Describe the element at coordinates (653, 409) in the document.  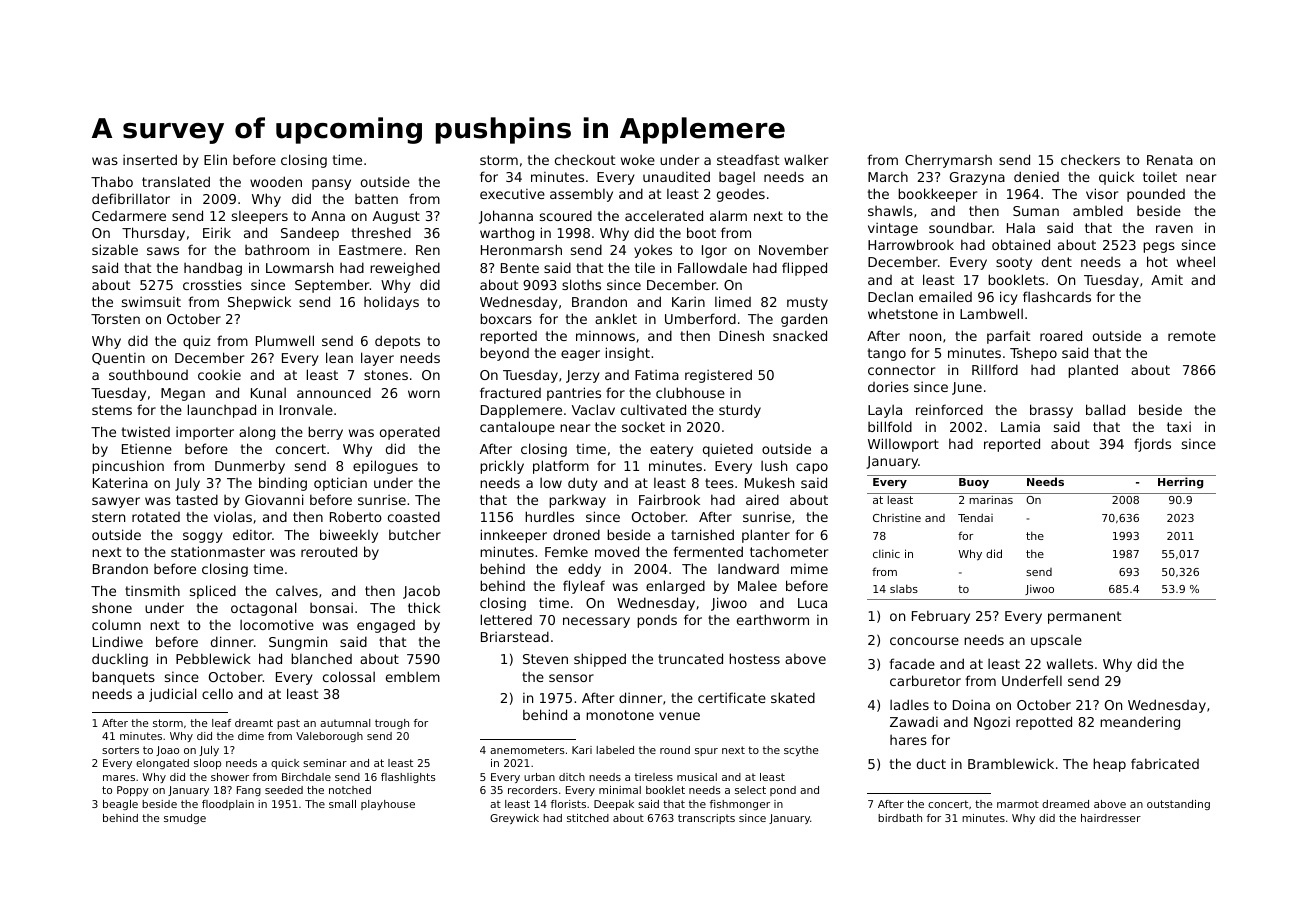
I see `cultivated` at that location.
